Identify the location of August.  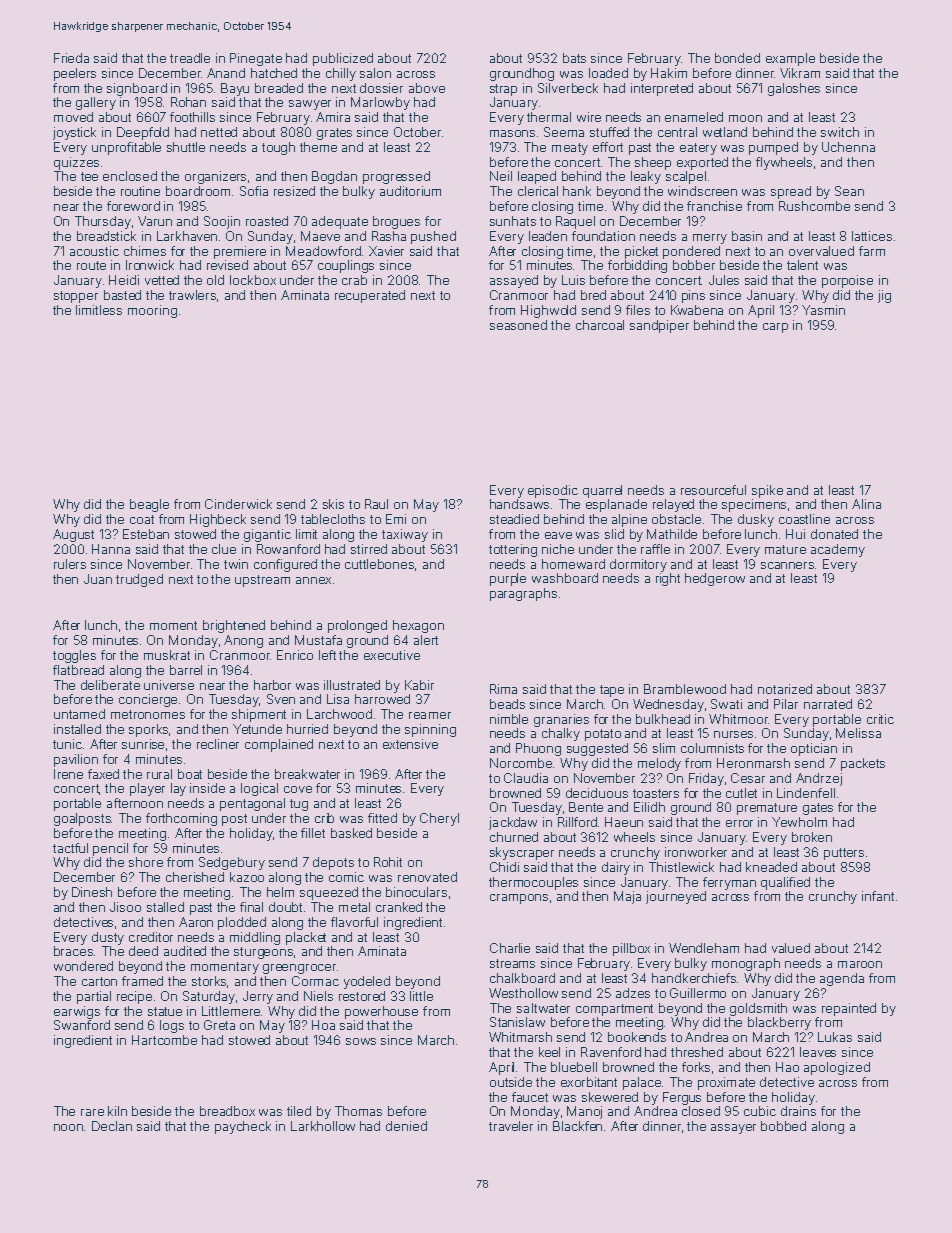
(73, 535).
